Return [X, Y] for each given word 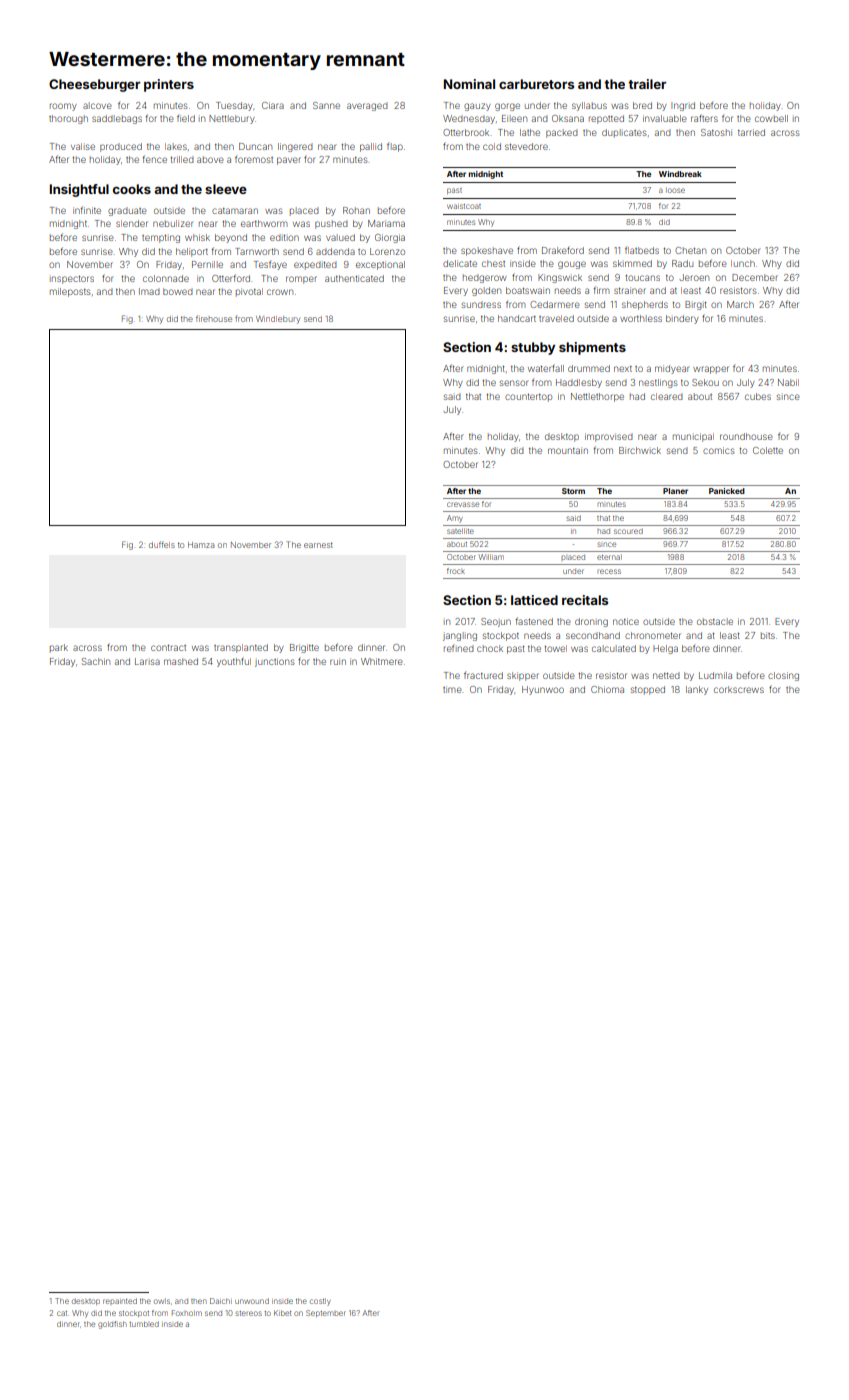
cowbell [771, 118]
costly [320, 1302]
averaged [367, 107]
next [623, 369]
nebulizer [173, 223]
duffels [162, 544]
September [326, 1313]
